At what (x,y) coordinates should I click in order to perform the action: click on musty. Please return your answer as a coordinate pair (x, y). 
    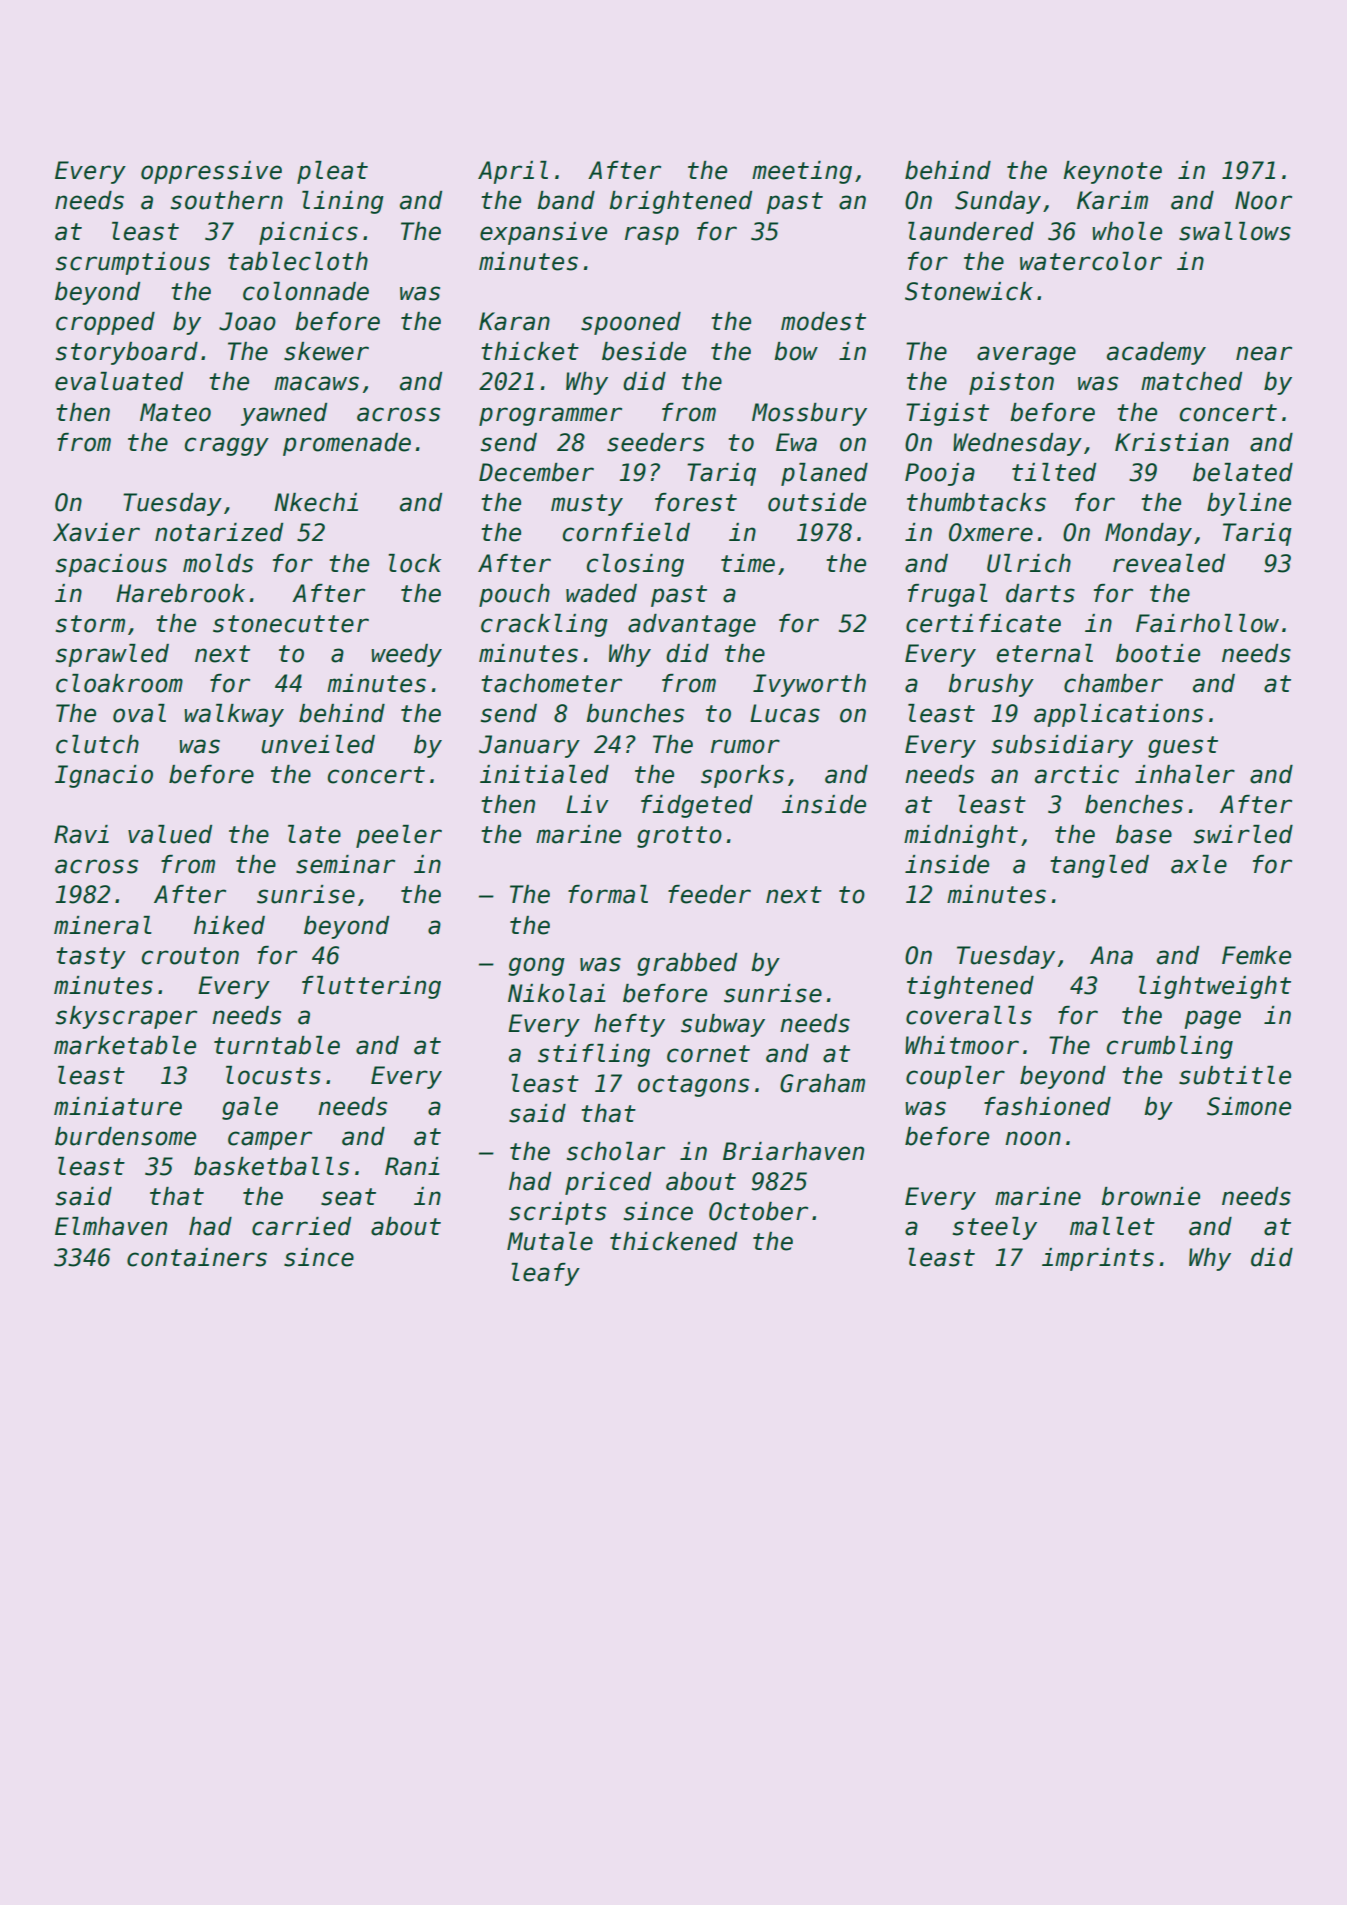
    Looking at the image, I should click on (587, 505).
